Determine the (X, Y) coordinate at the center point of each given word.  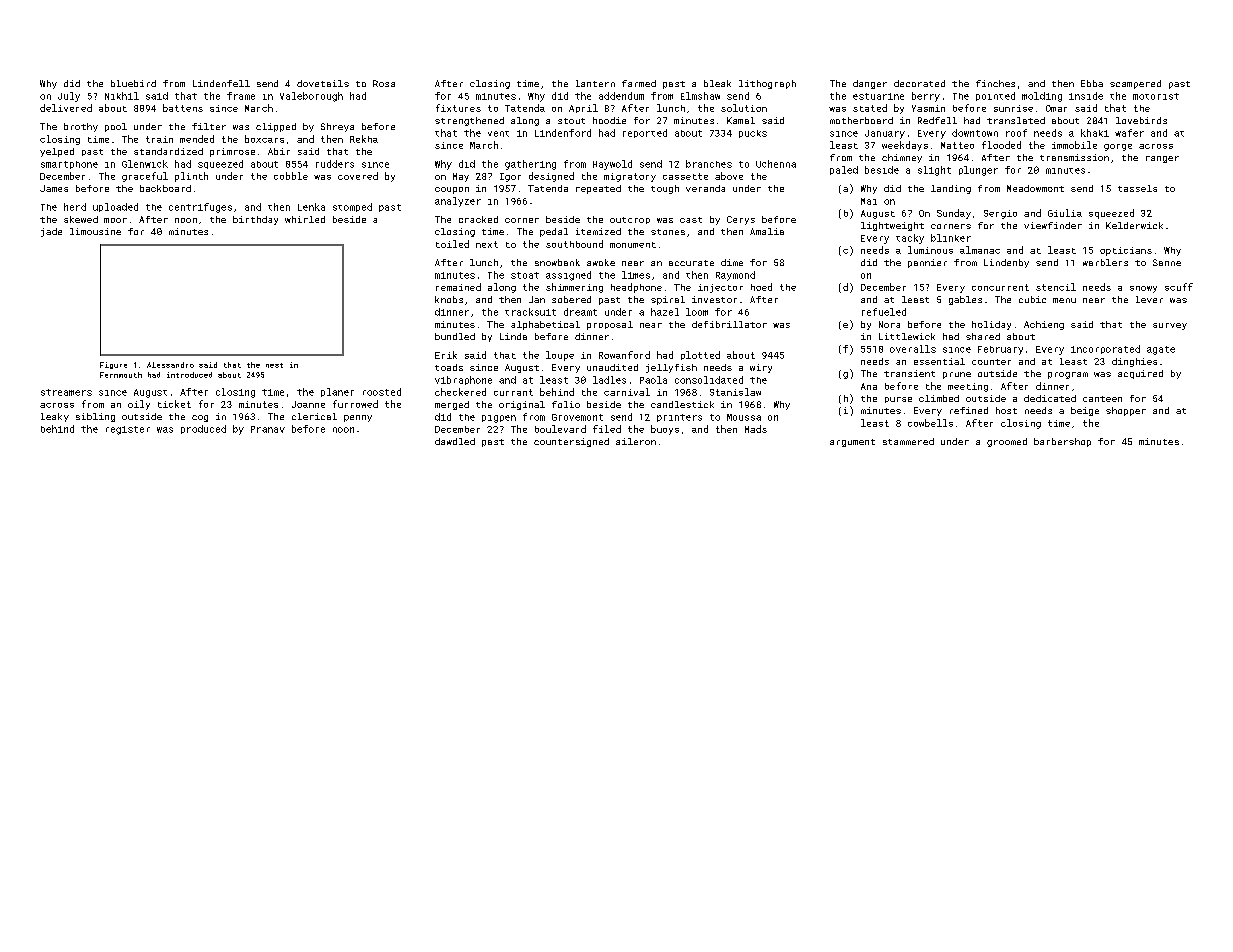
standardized (168, 151)
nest (274, 365)
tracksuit (530, 312)
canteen (1102, 399)
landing (951, 189)
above (729, 176)
